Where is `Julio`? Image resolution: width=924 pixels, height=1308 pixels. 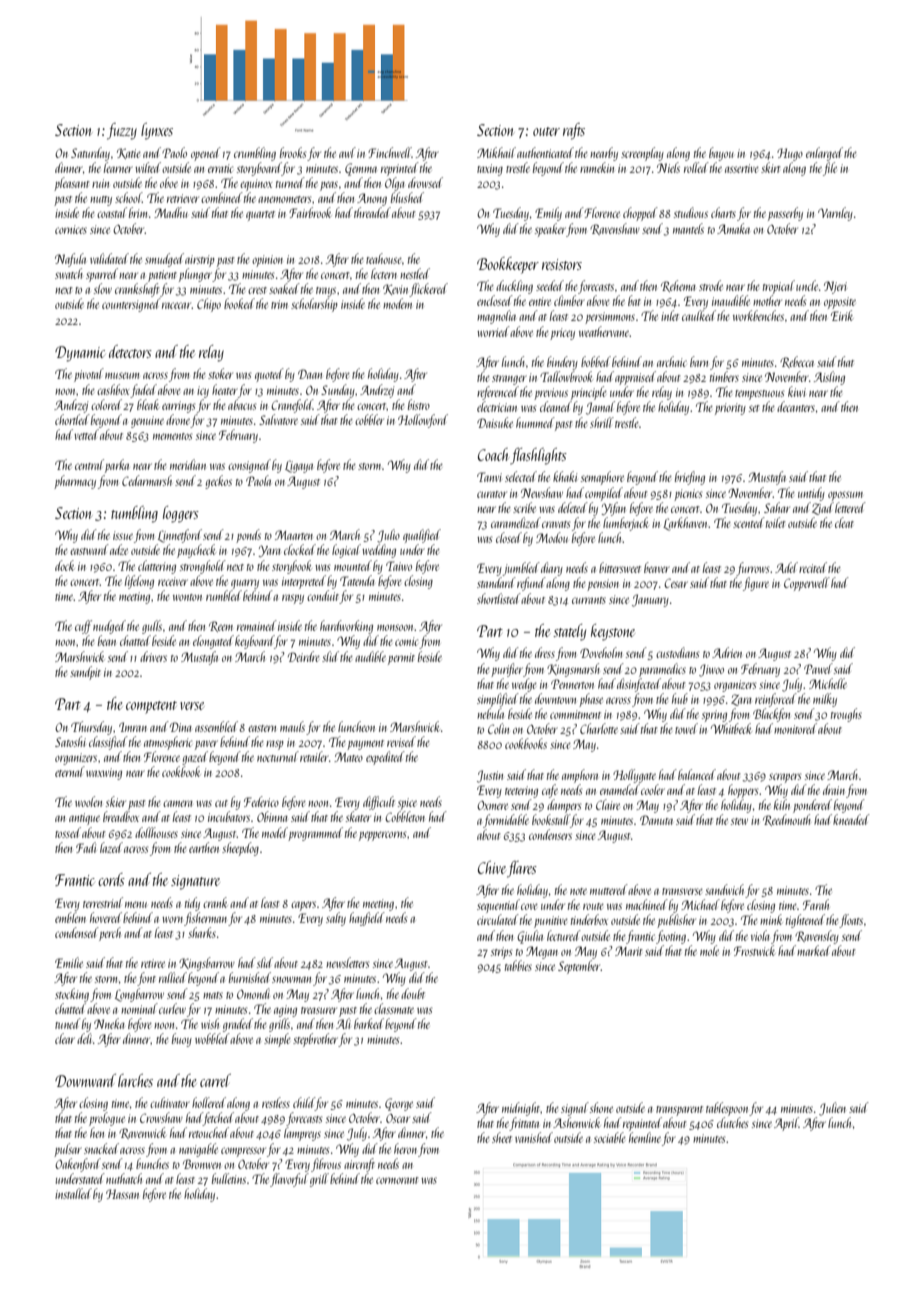
Julio is located at coordinates (388, 536).
